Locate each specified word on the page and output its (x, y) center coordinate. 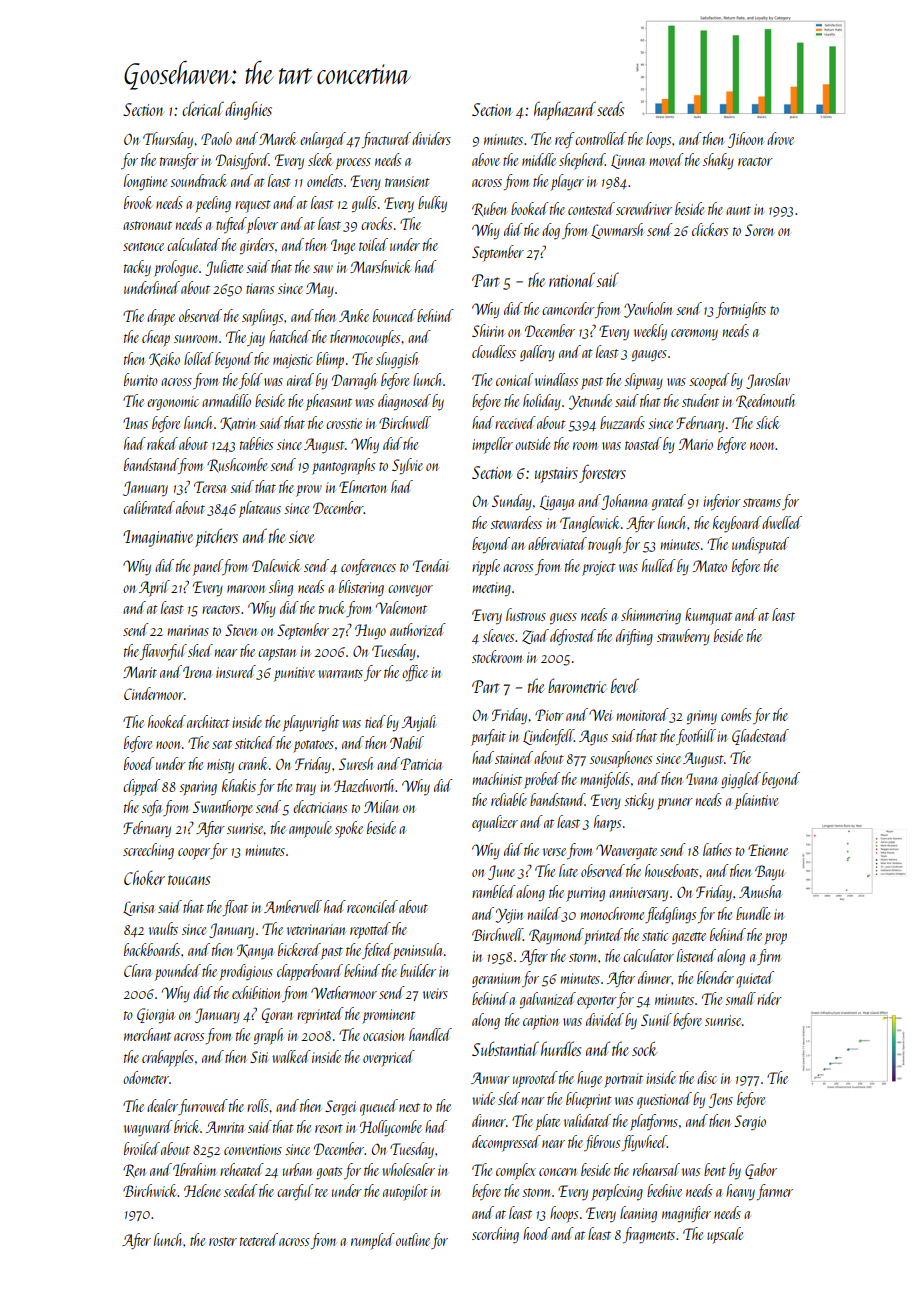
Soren (759, 230)
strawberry (683, 637)
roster (223, 1241)
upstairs (556, 475)
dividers (431, 138)
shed (200, 650)
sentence (143, 246)
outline (413, 1239)
